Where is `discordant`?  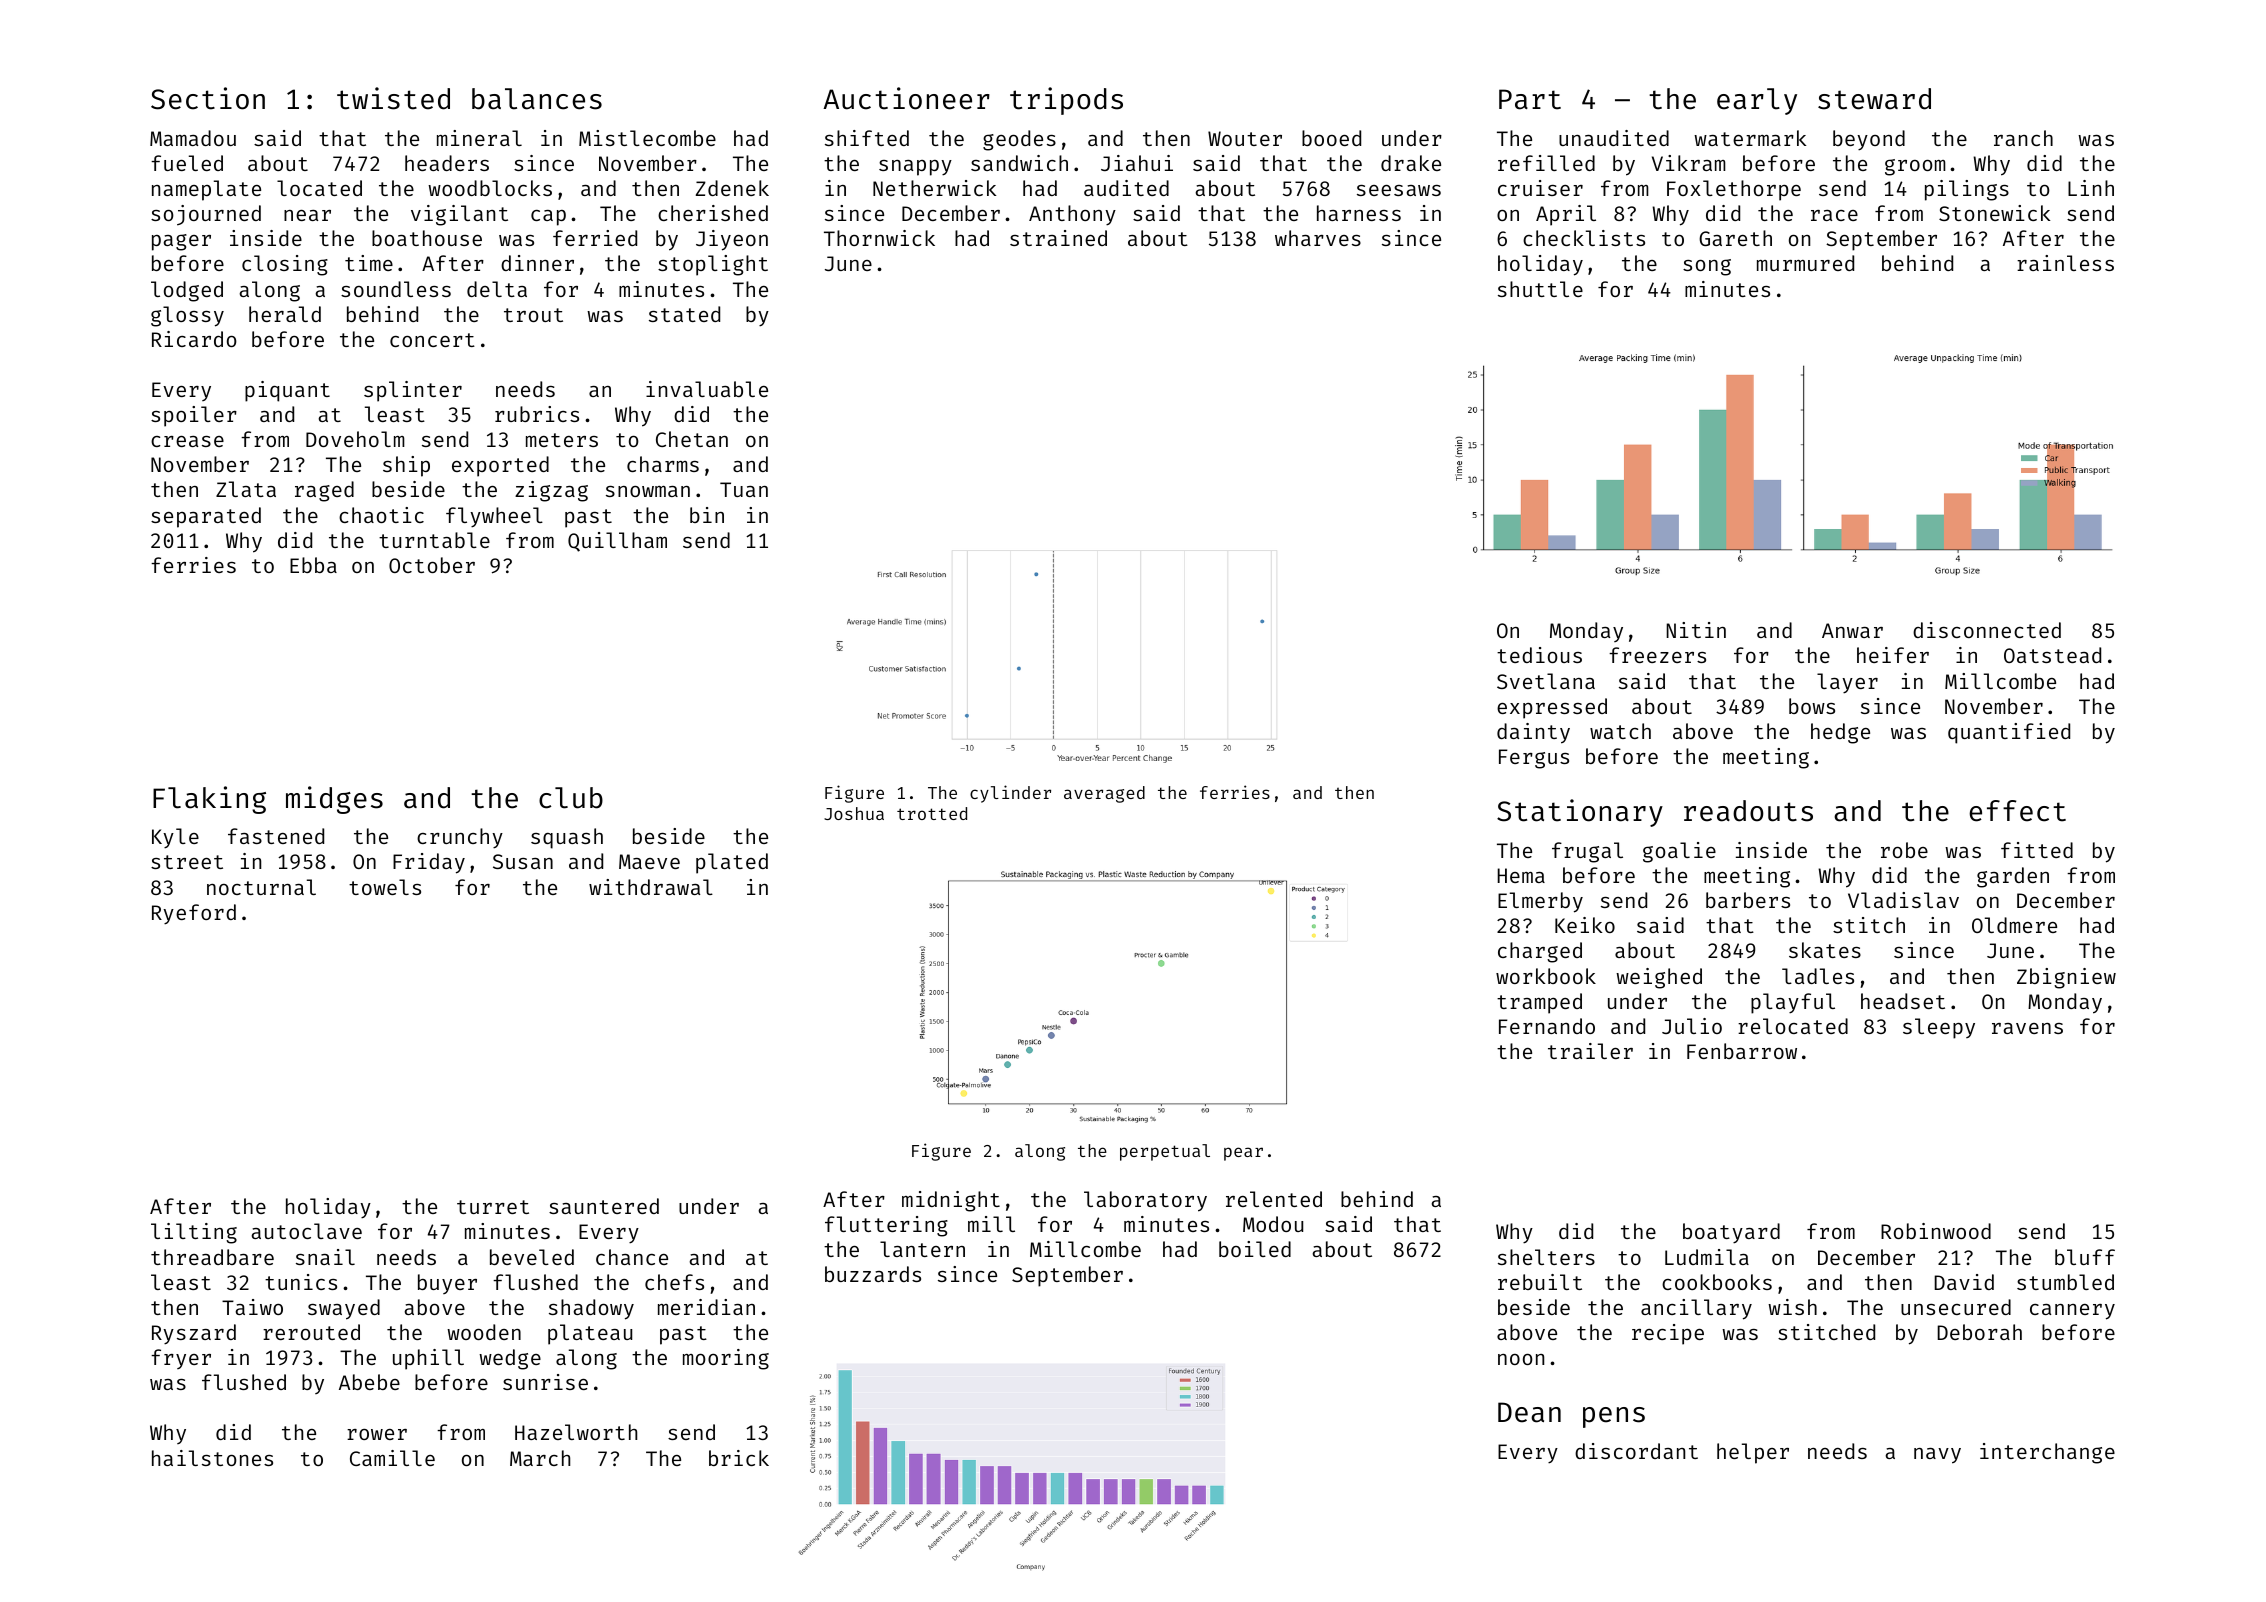 discordant is located at coordinates (1636, 1451).
